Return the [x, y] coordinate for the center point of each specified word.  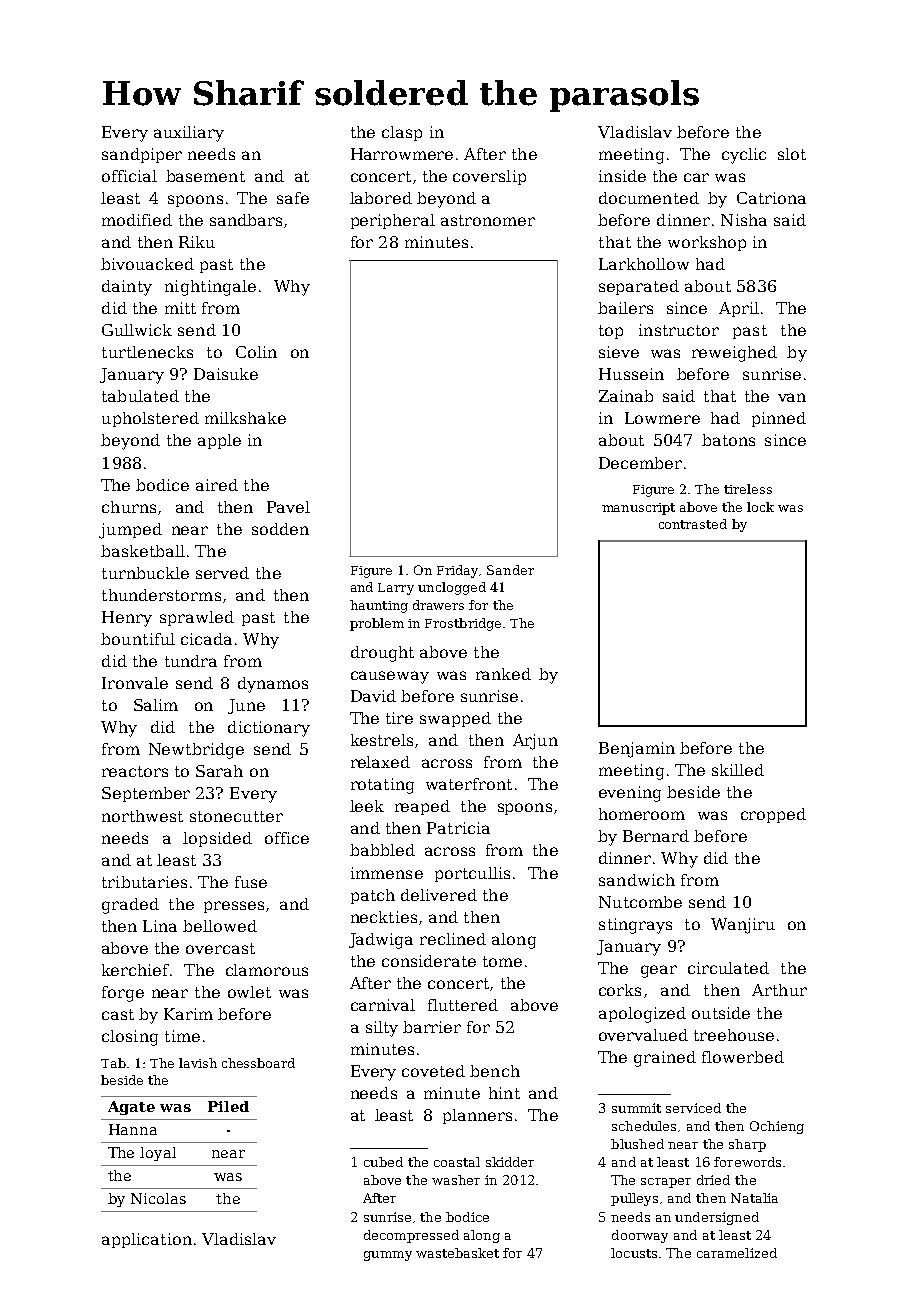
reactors [135, 771]
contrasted [693, 524]
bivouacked [147, 264]
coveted [433, 1071]
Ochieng [777, 1127]
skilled [738, 770]
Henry [127, 619]
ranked [503, 674]
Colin [256, 352]
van [792, 397]
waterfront [469, 784]
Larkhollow [644, 264]
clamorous [267, 970]
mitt [180, 308]
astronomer [488, 220]
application [147, 1240]
